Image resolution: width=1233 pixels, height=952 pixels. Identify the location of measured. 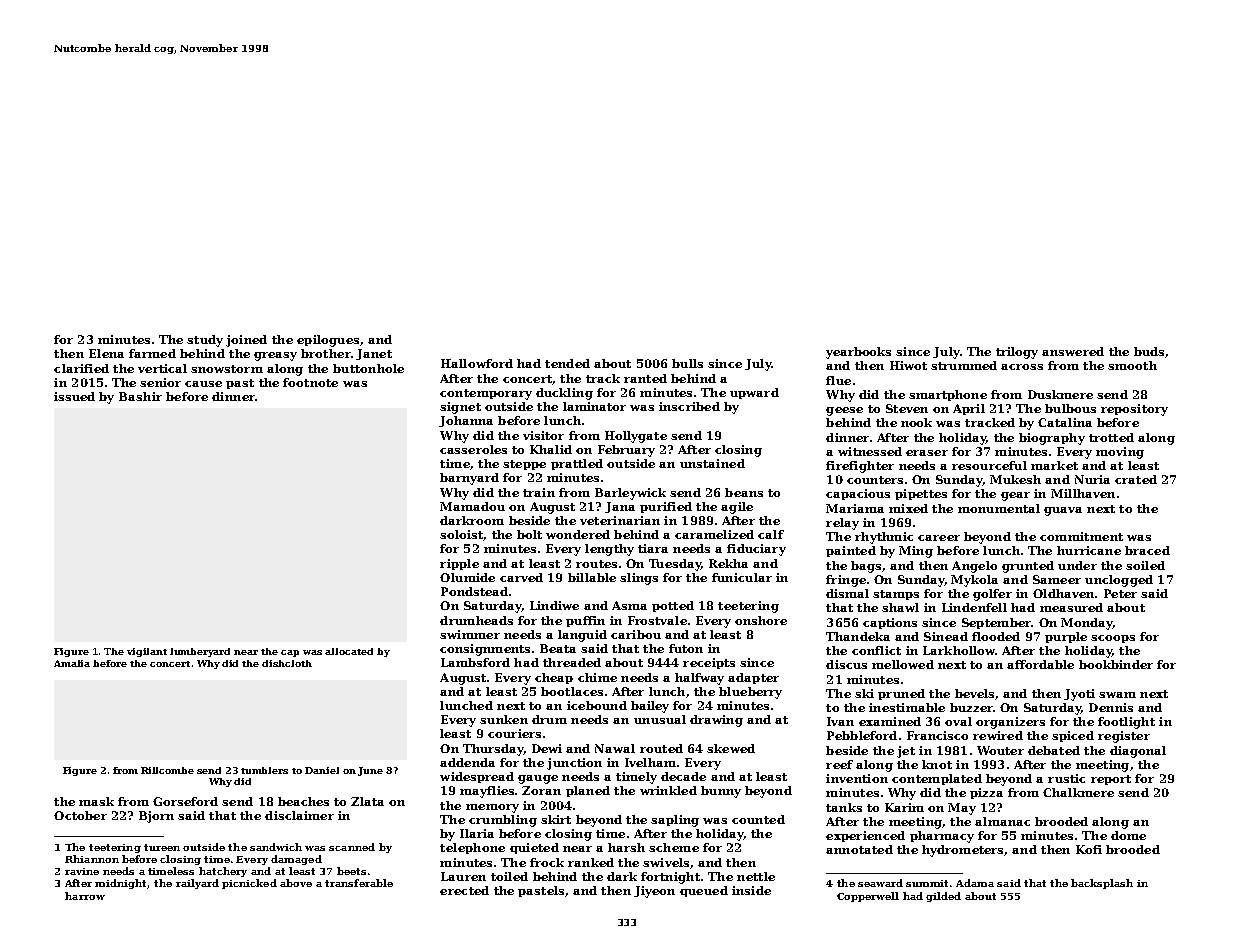
(1071, 607).
